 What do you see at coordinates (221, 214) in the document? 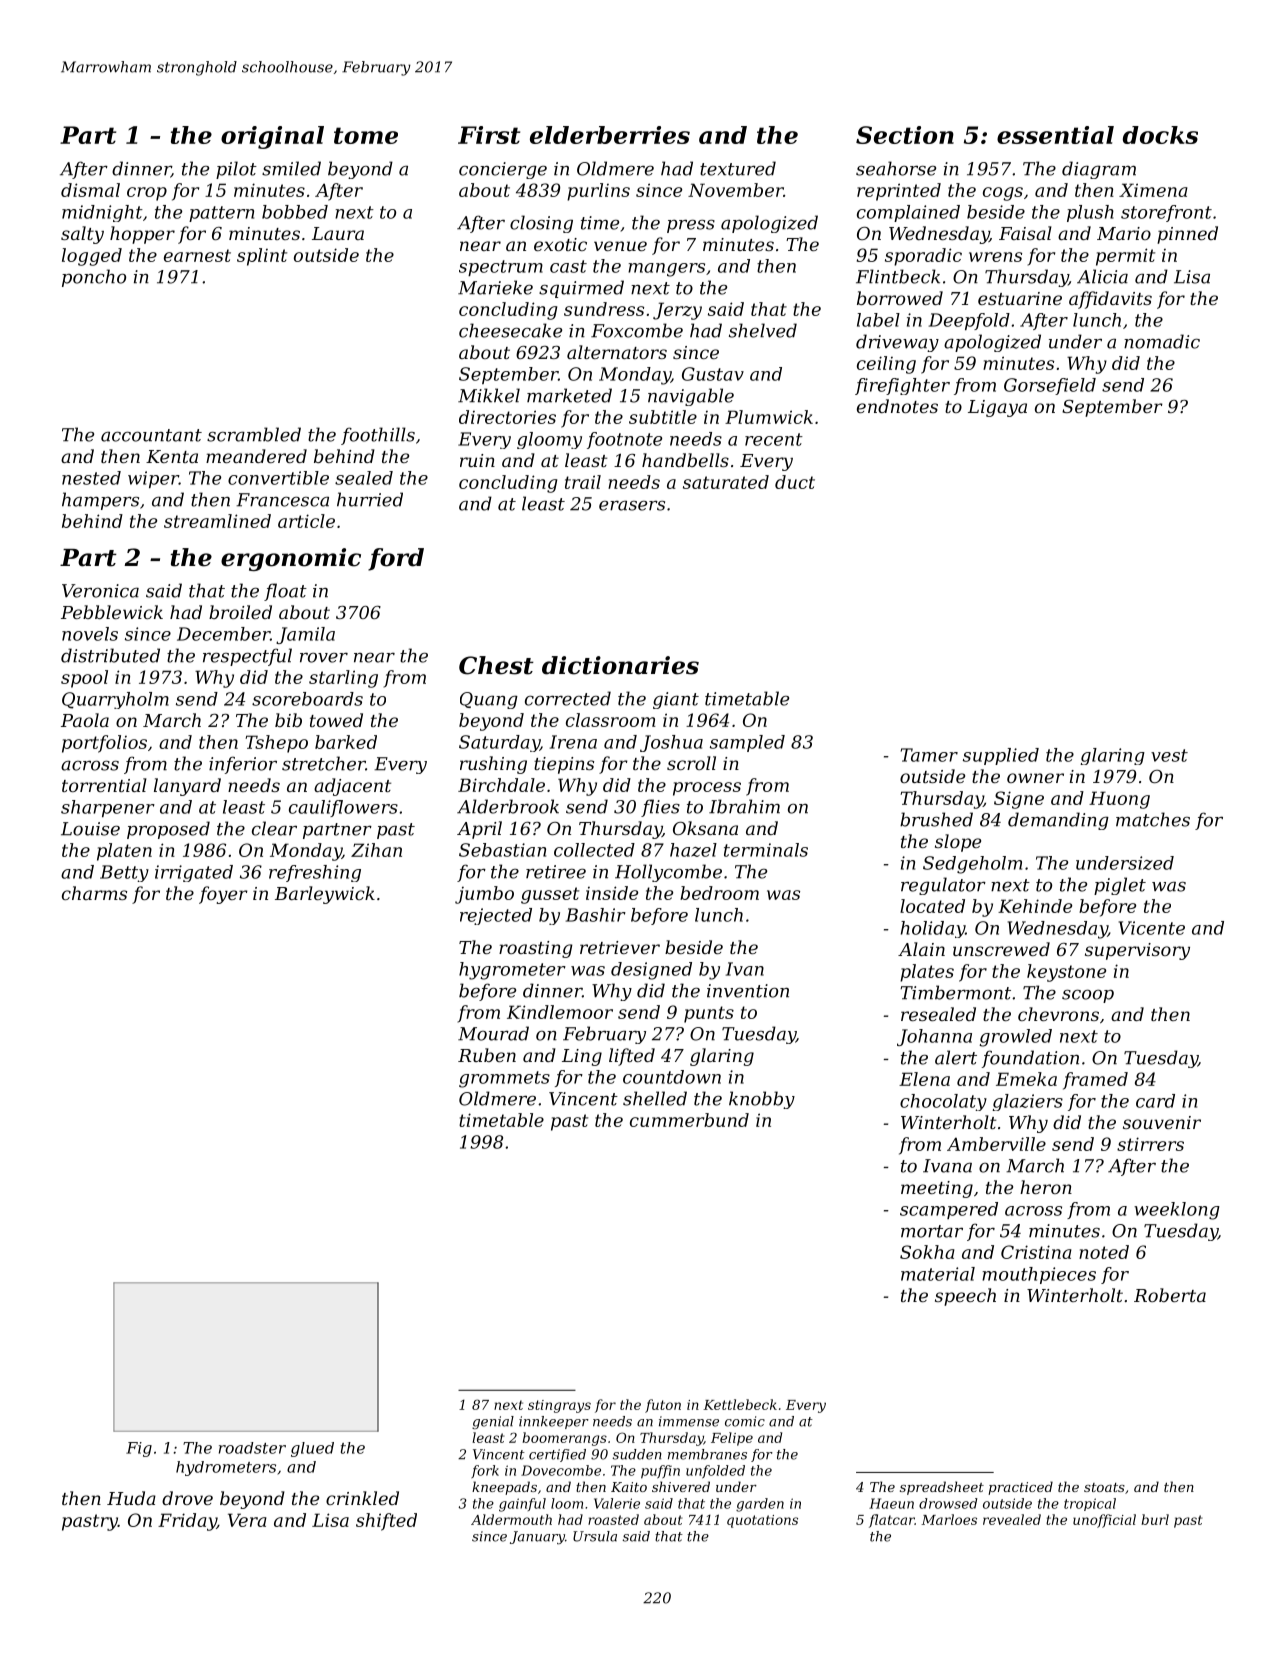
I see `pattern` at bounding box center [221, 214].
